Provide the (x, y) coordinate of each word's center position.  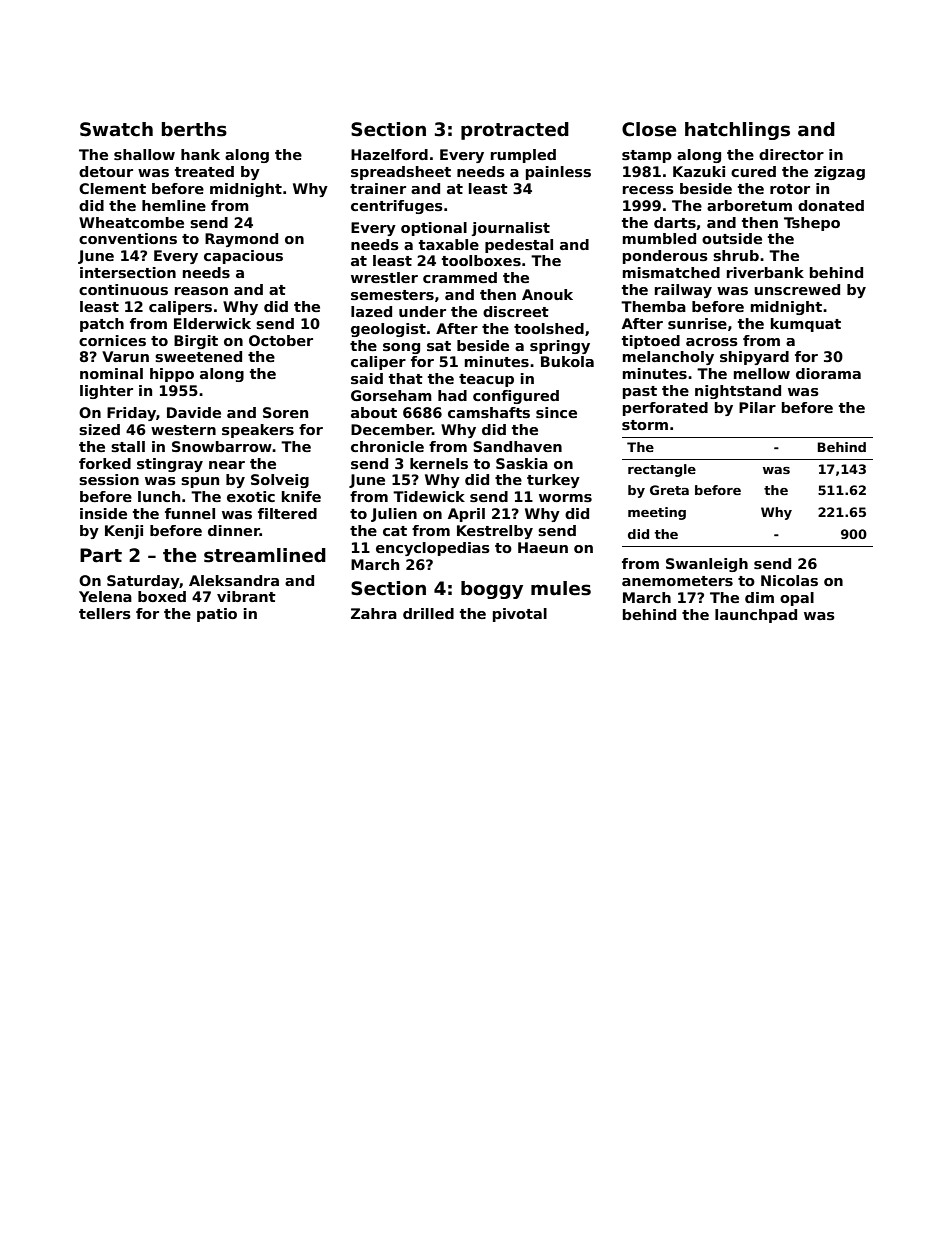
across (712, 342)
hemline (174, 205)
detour (106, 171)
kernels (439, 463)
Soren (285, 412)
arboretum (749, 205)
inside (103, 513)
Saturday (143, 582)
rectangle (662, 470)
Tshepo (812, 224)
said (367, 378)
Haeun (543, 547)
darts (675, 222)
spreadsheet (401, 173)
